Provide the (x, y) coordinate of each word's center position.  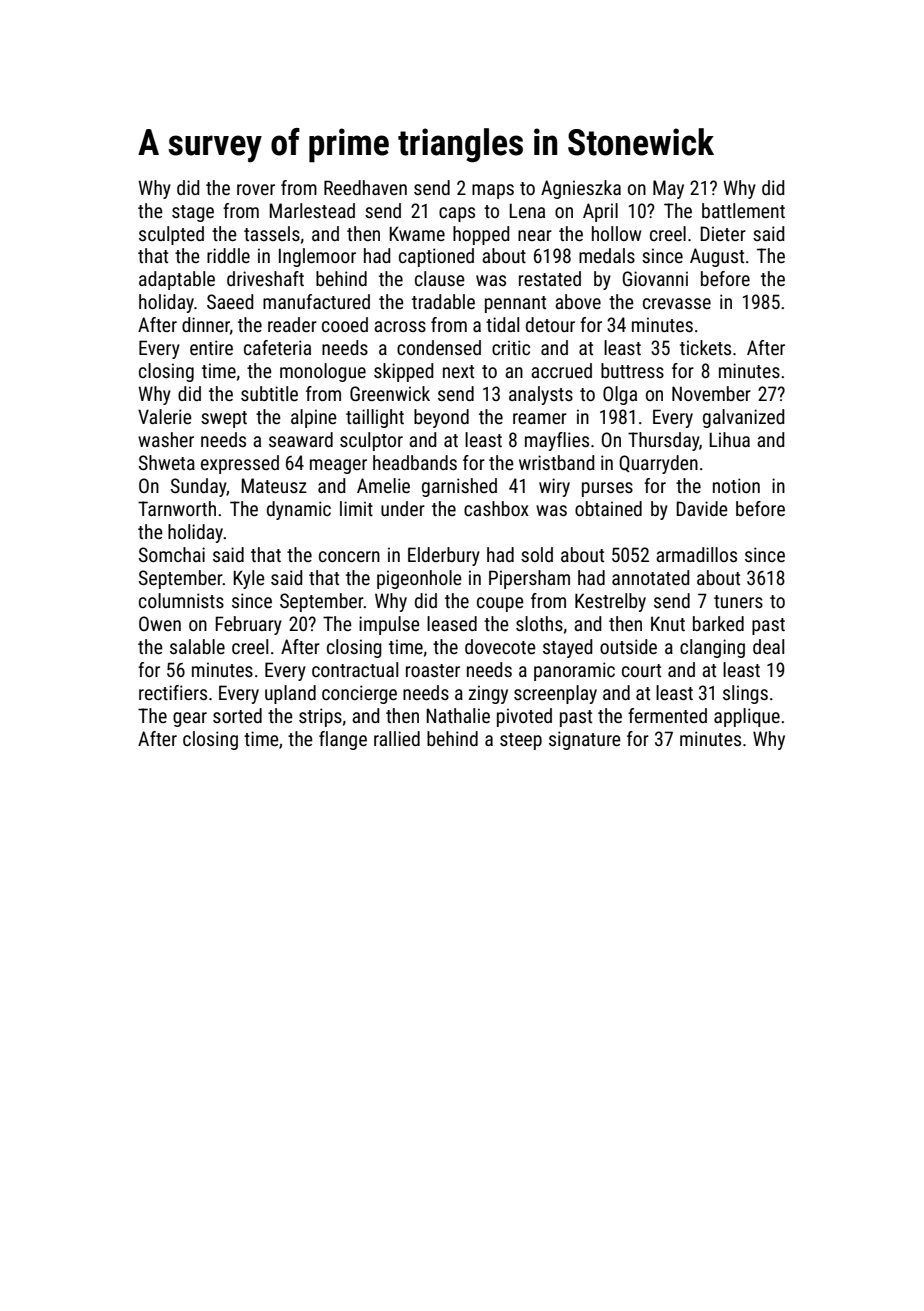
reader (292, 324)
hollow (616, 233)
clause (440, 278)
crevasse (677, 303)
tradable (443, 301)
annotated (651, 577)
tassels (272, 233)
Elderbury (444, 556)
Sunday (199, 487)
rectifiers (173, 692)
